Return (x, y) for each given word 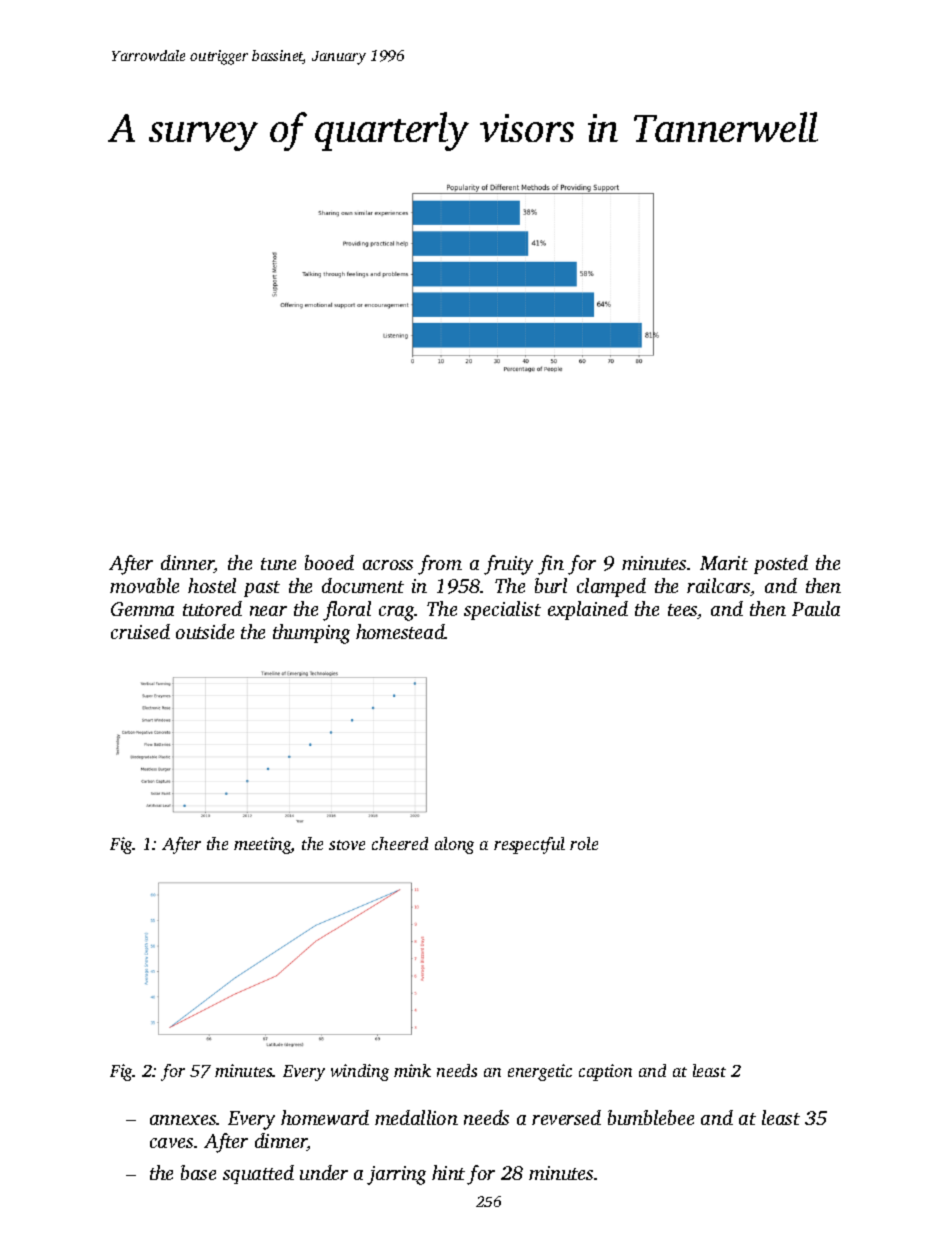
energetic (540, 1072)
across (388, 565)
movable (144, 585)
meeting (262, 845)
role (584, 843)
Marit (724, 563)
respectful (529, 845)
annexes (183, 1120)
